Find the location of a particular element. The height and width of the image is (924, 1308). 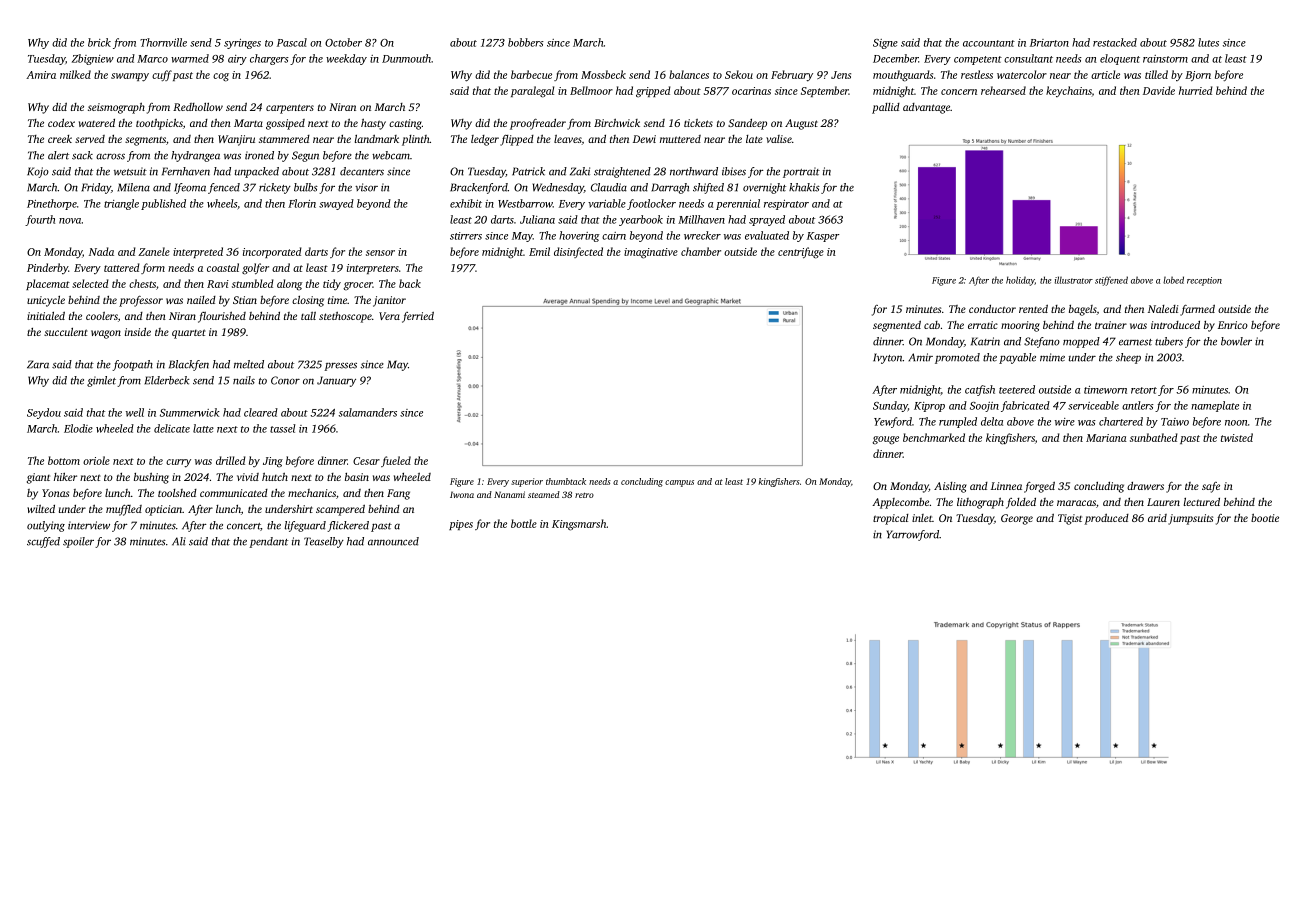

Dewi is located at coordinates (644, 139).
